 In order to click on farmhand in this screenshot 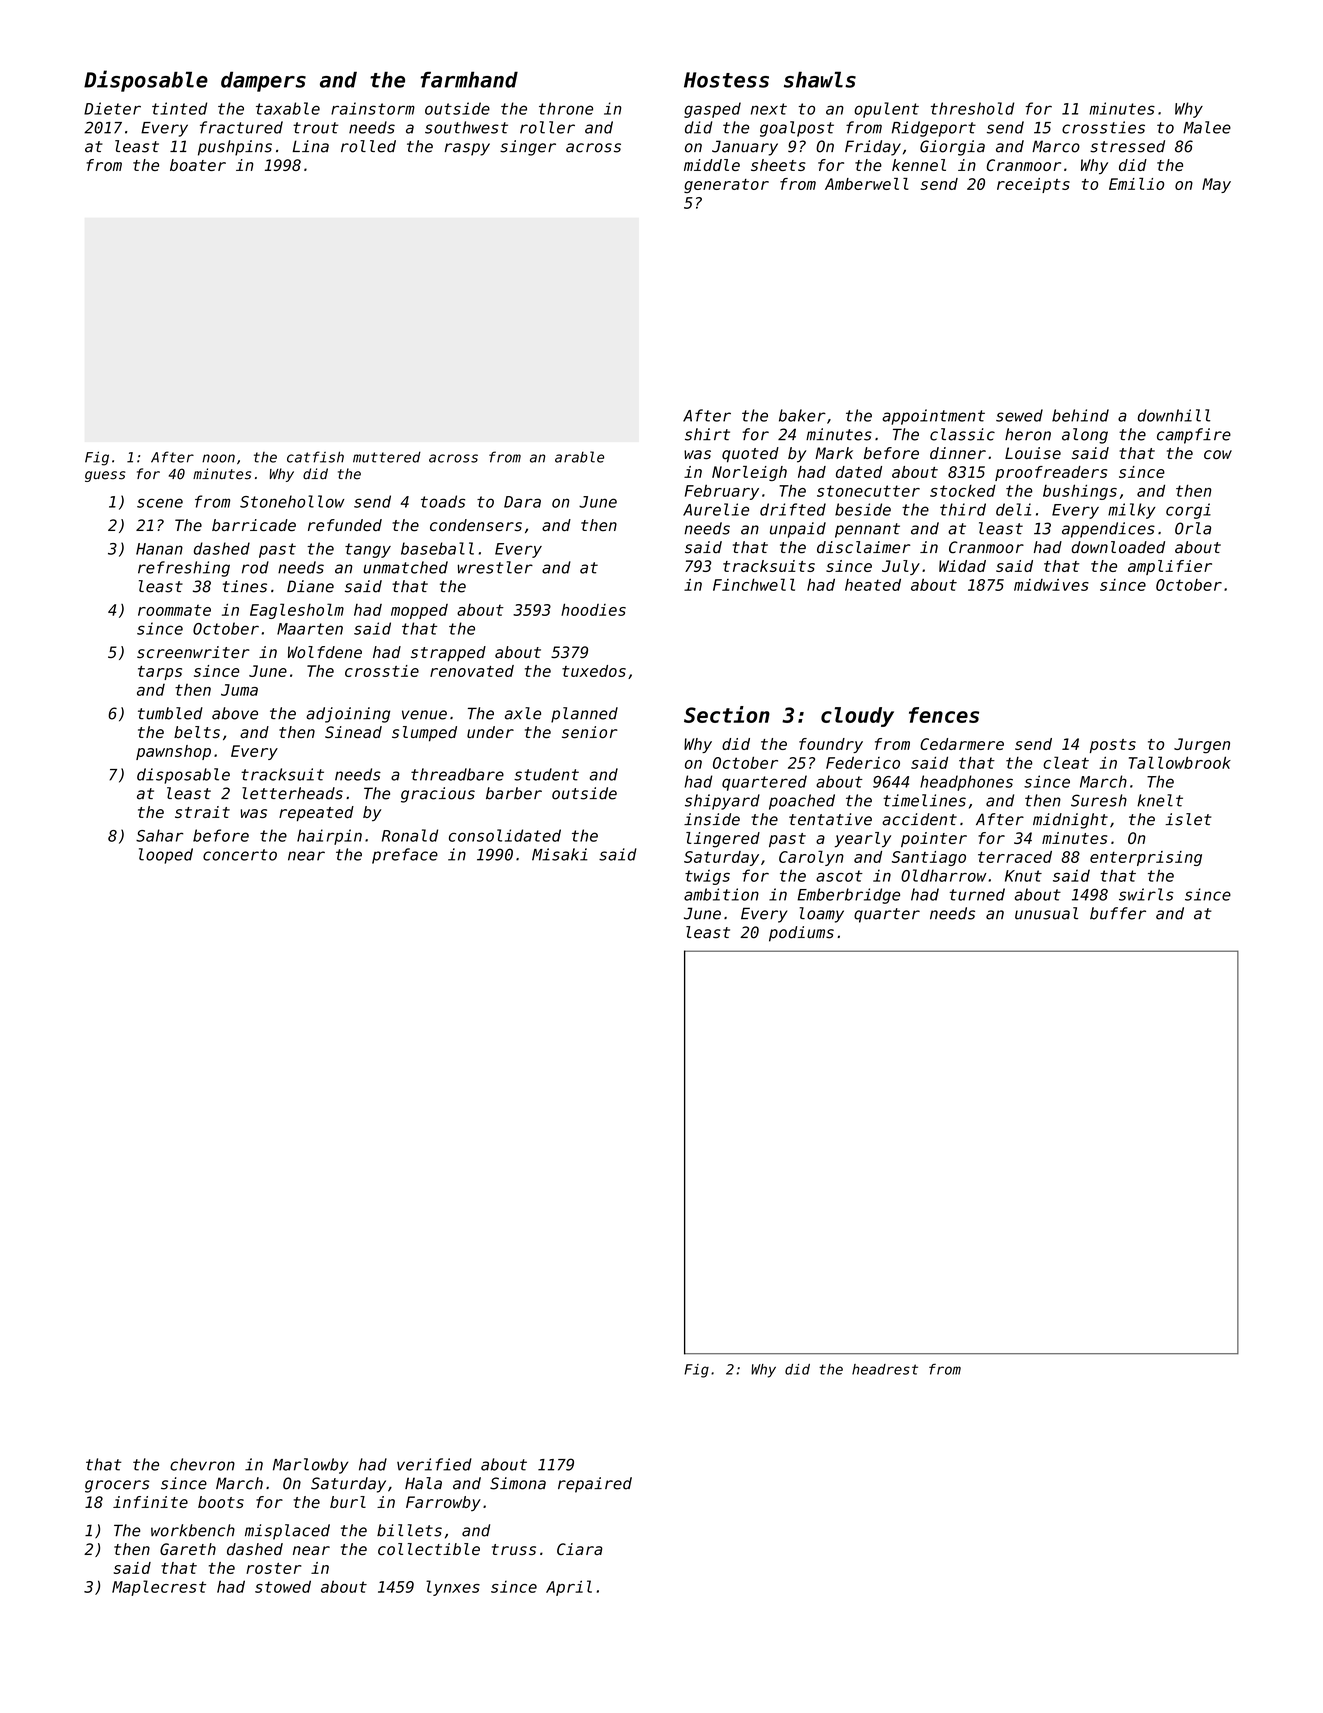, I will do `click(469, 79)`.
